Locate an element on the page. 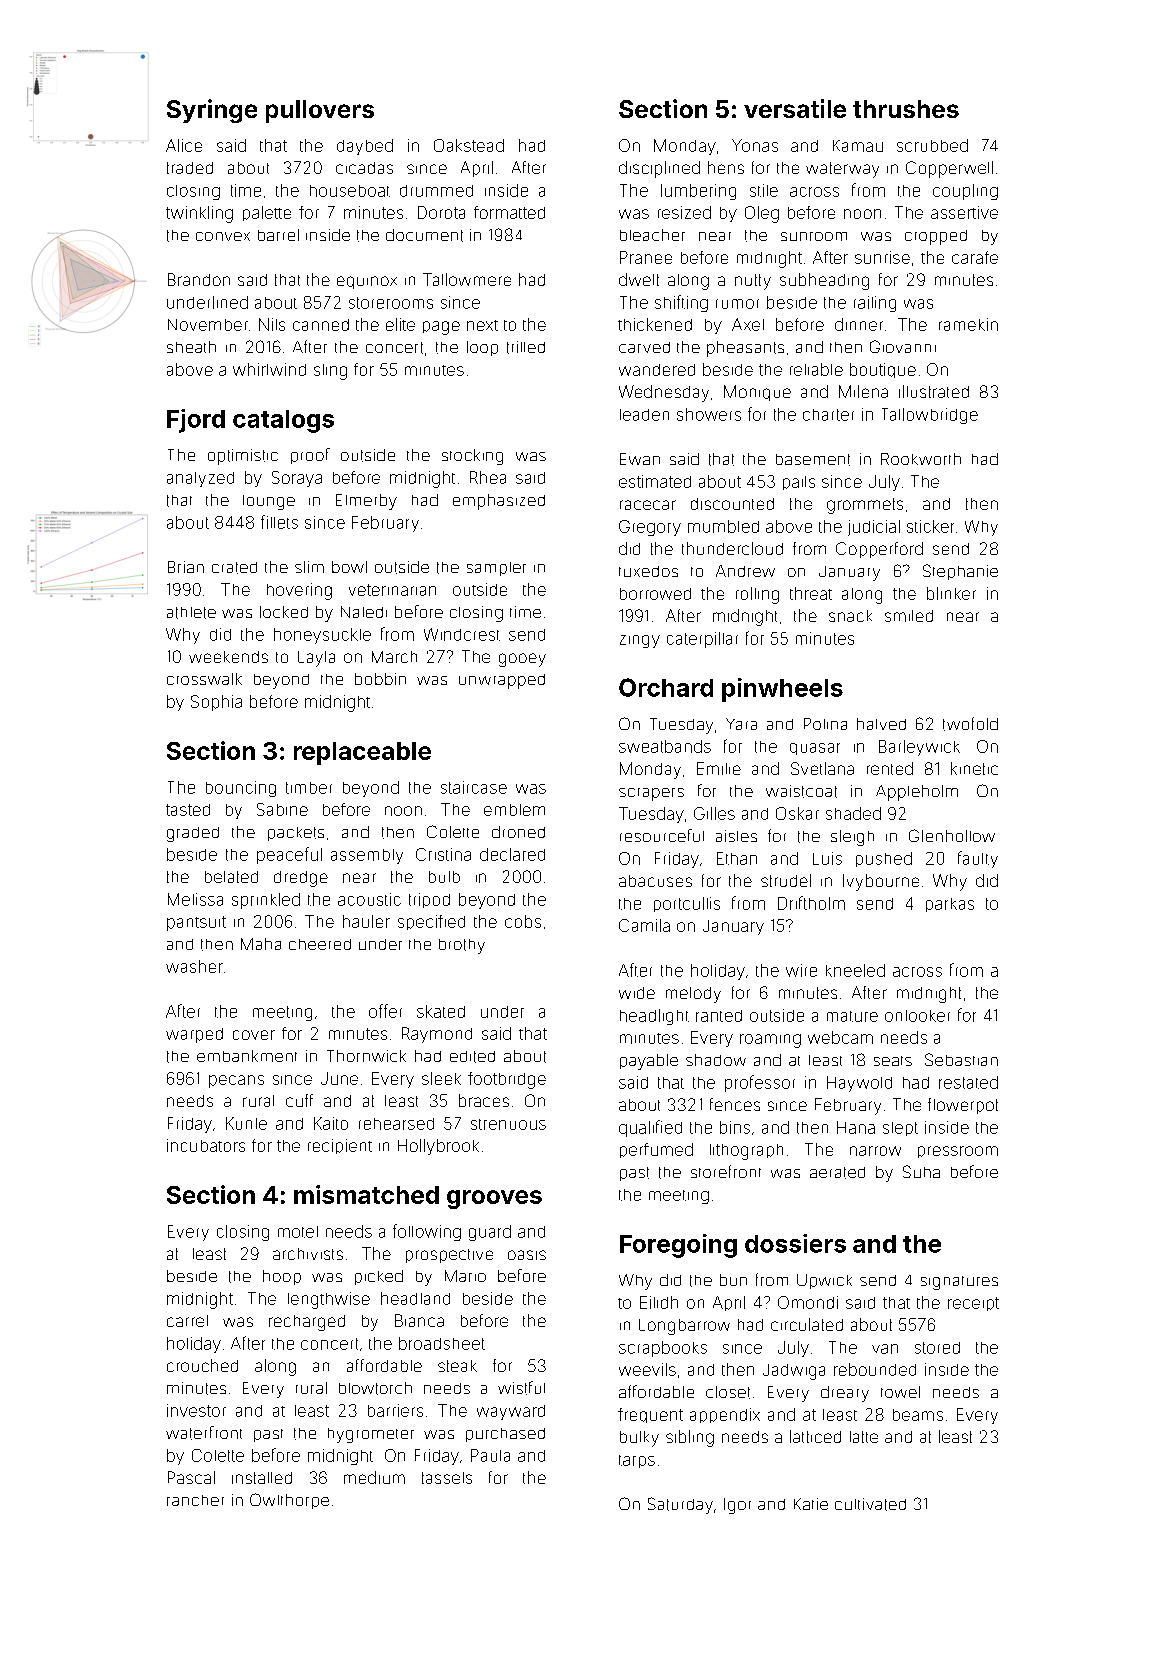 The width and height of the page is (1165, 1654). pressroom is located at coordinates (958, 1152).
